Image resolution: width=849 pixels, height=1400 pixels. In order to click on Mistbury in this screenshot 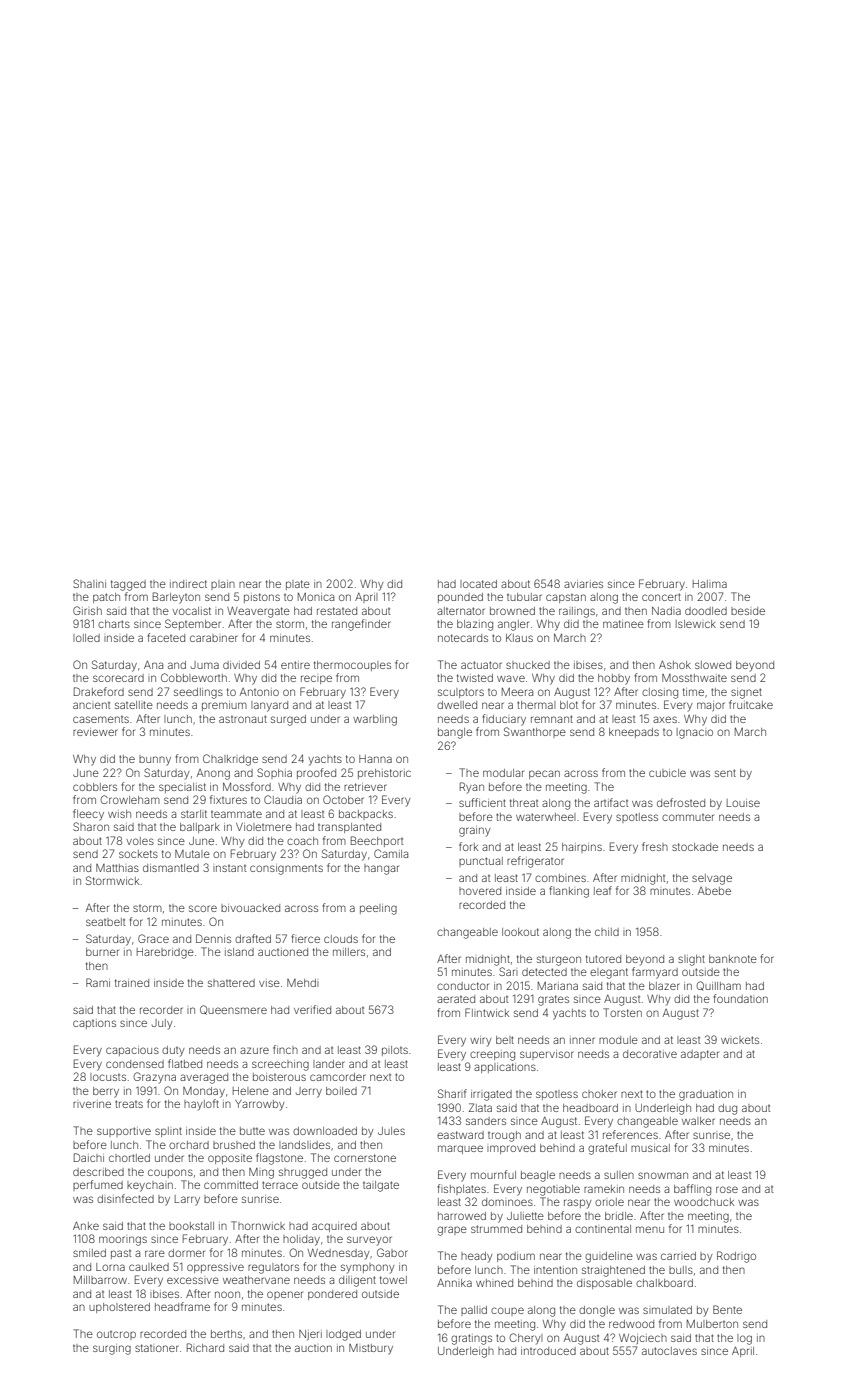, I will do `click(371, 1349)`.
